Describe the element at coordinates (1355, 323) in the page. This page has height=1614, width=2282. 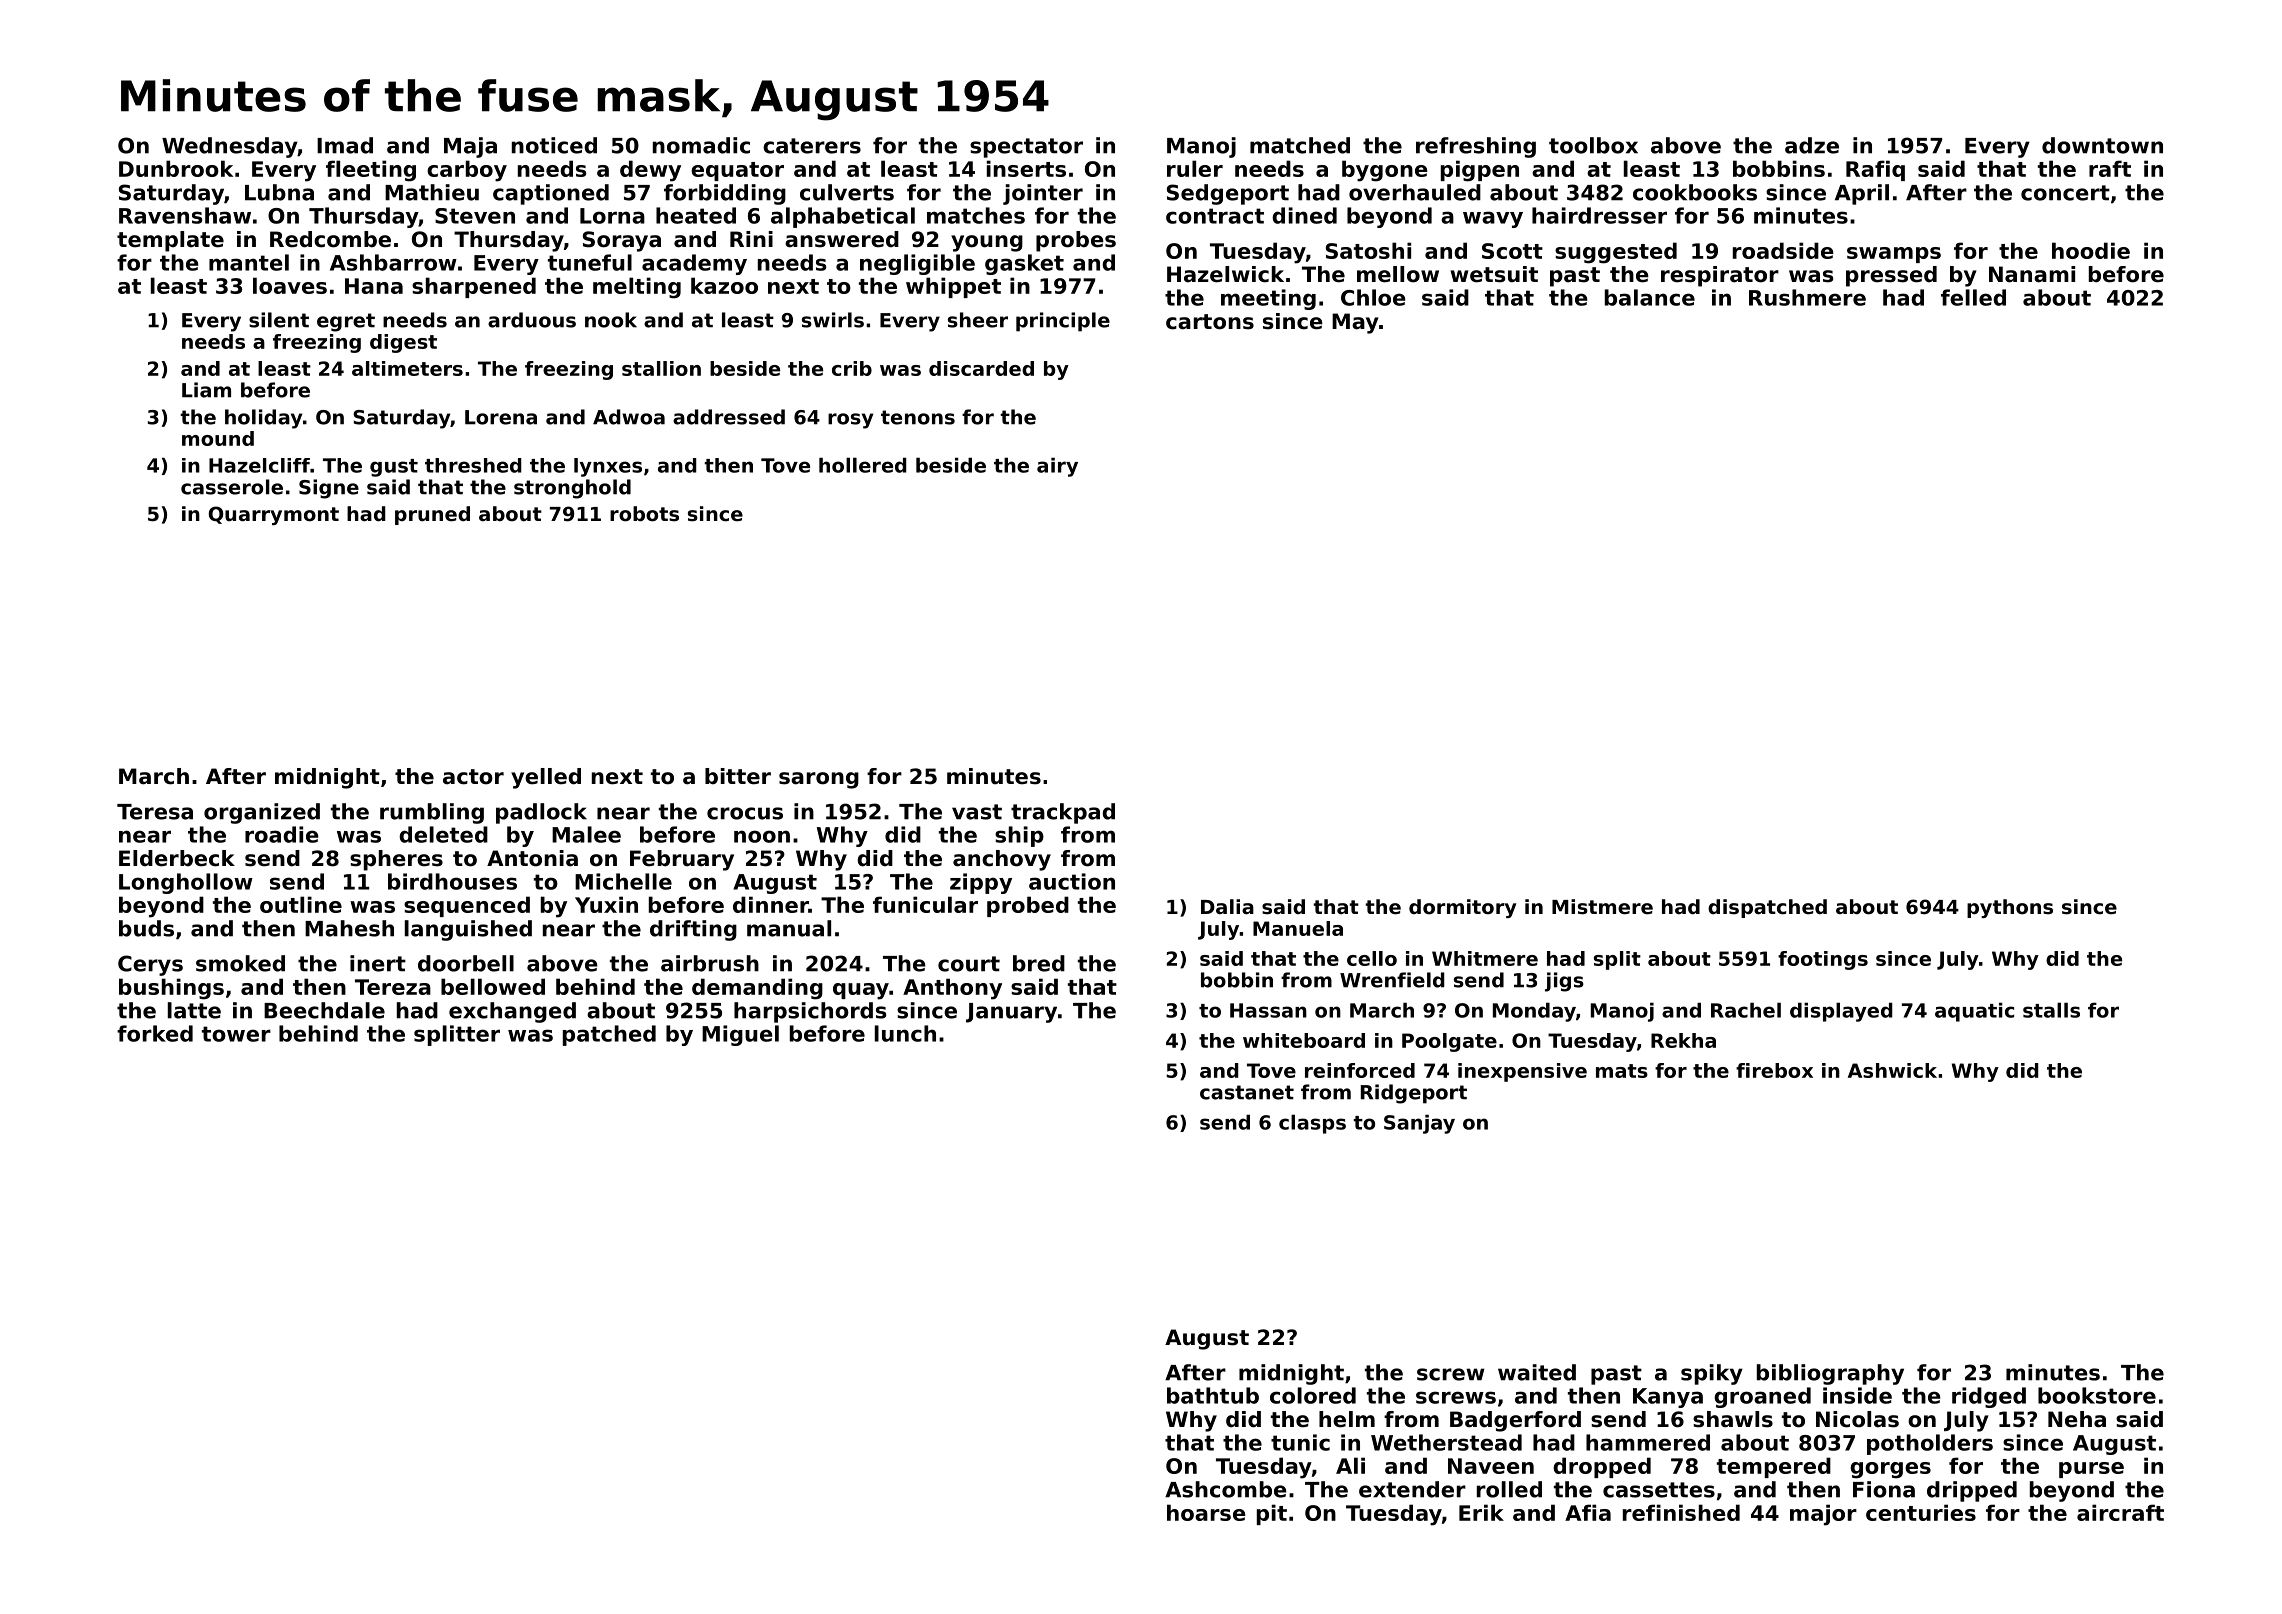
I see `May` at that location.
